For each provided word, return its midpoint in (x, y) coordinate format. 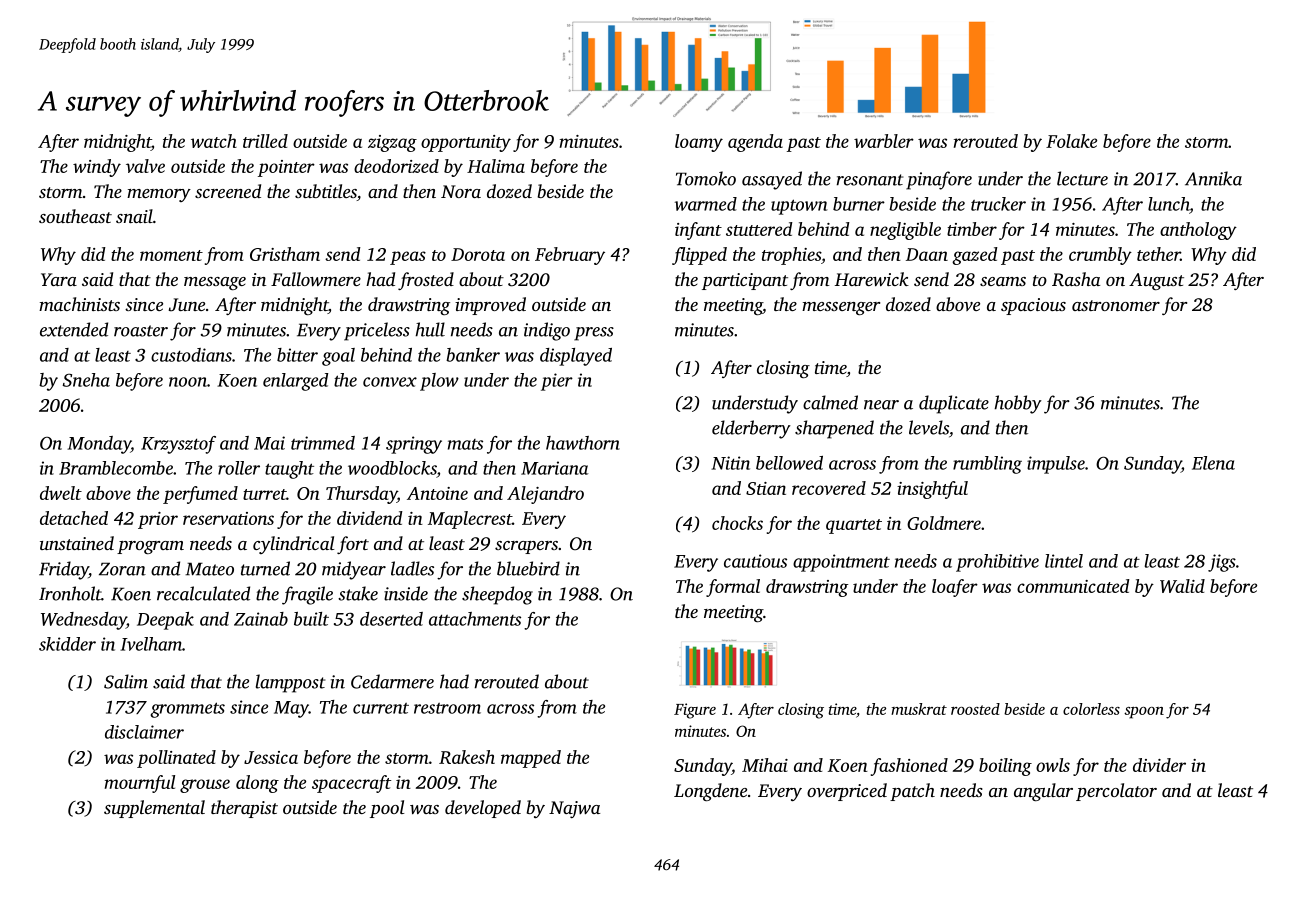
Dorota (478, 254)
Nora (461, 191)
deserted (391, 619)
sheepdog (497, 595)
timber (972, 229)
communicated (1073, 586)
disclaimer (144, 732)
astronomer (1116, 305)
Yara (59, 279)
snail (134, 216)
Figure (695, 711)
